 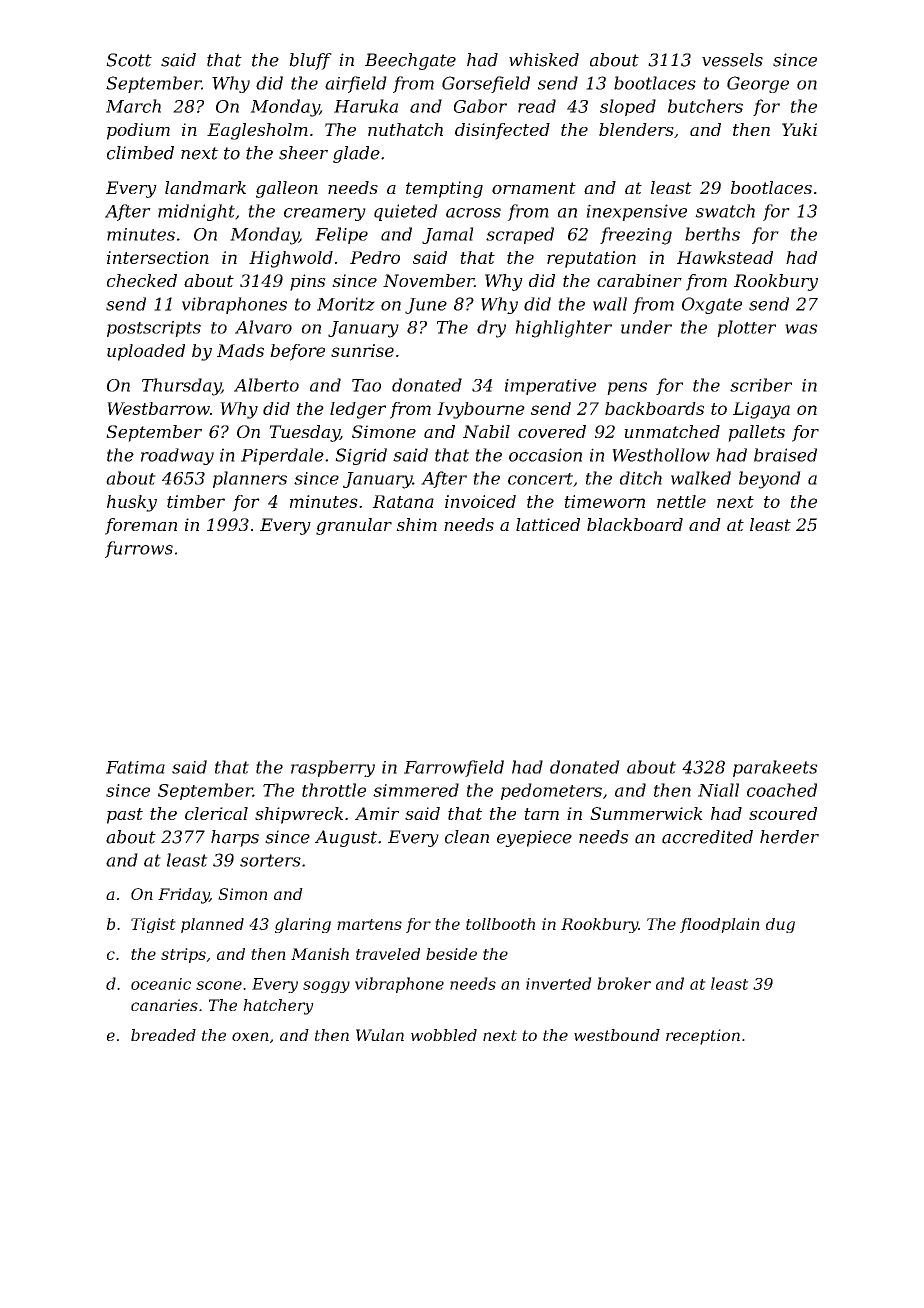 I want to click on disinfected, so click(x=502, y=131).
